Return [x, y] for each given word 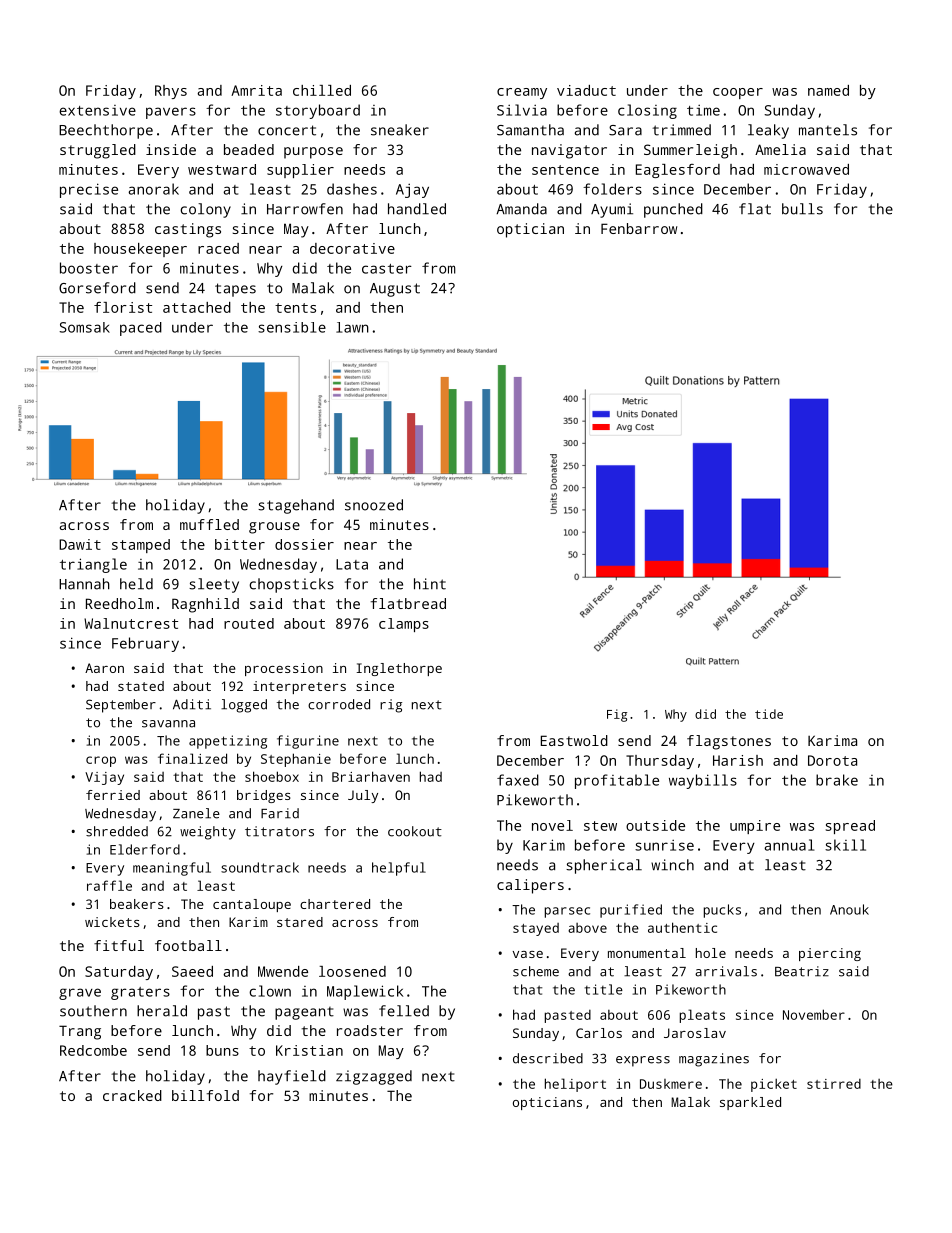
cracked [132, 1095]
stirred [834, 1084]
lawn [352, 327]
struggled [98, 151]
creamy [522, 93]
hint [430, 584]
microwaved [806, 169]
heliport [575, 1085]
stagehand [296, 506]
